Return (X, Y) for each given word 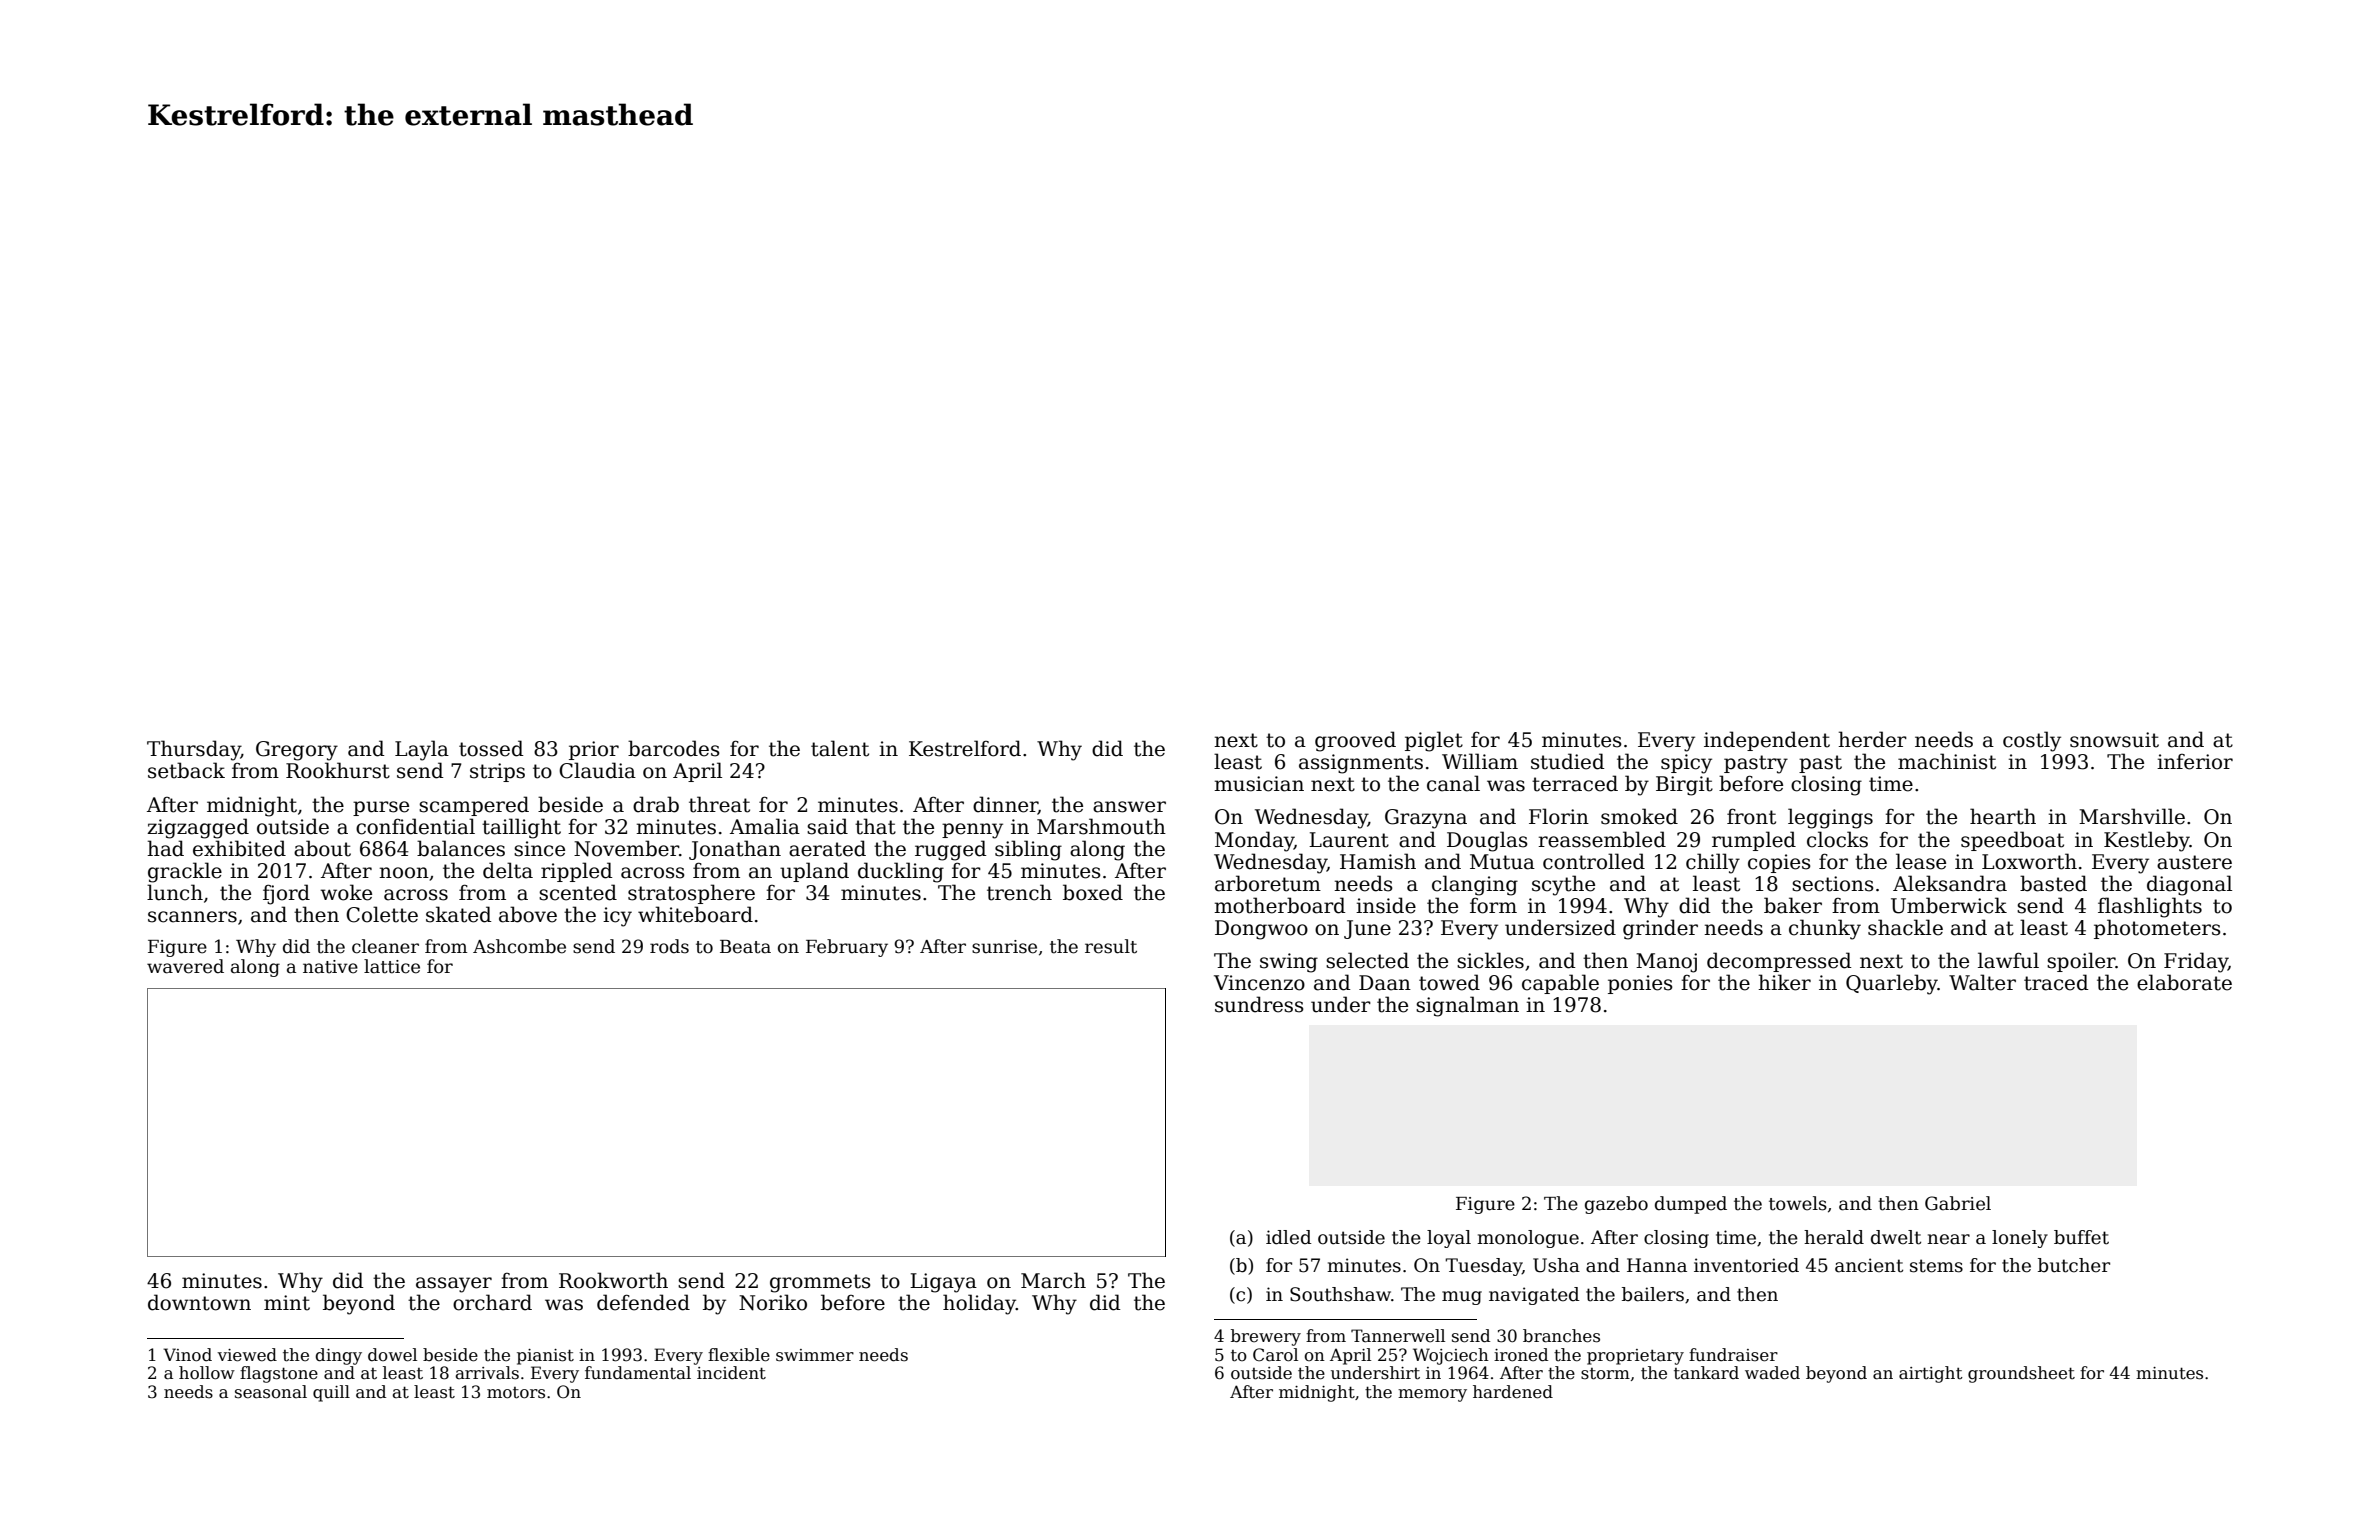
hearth (2003, 816)
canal (1453, 783)
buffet (2081, 1237)
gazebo (1616, 1205)
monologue (1528, 1239)
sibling (1028, 850)
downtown (199, 1302)
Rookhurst (338, 770)
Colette (382, 914)
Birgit (1684, 786)
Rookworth (613, 1280)
